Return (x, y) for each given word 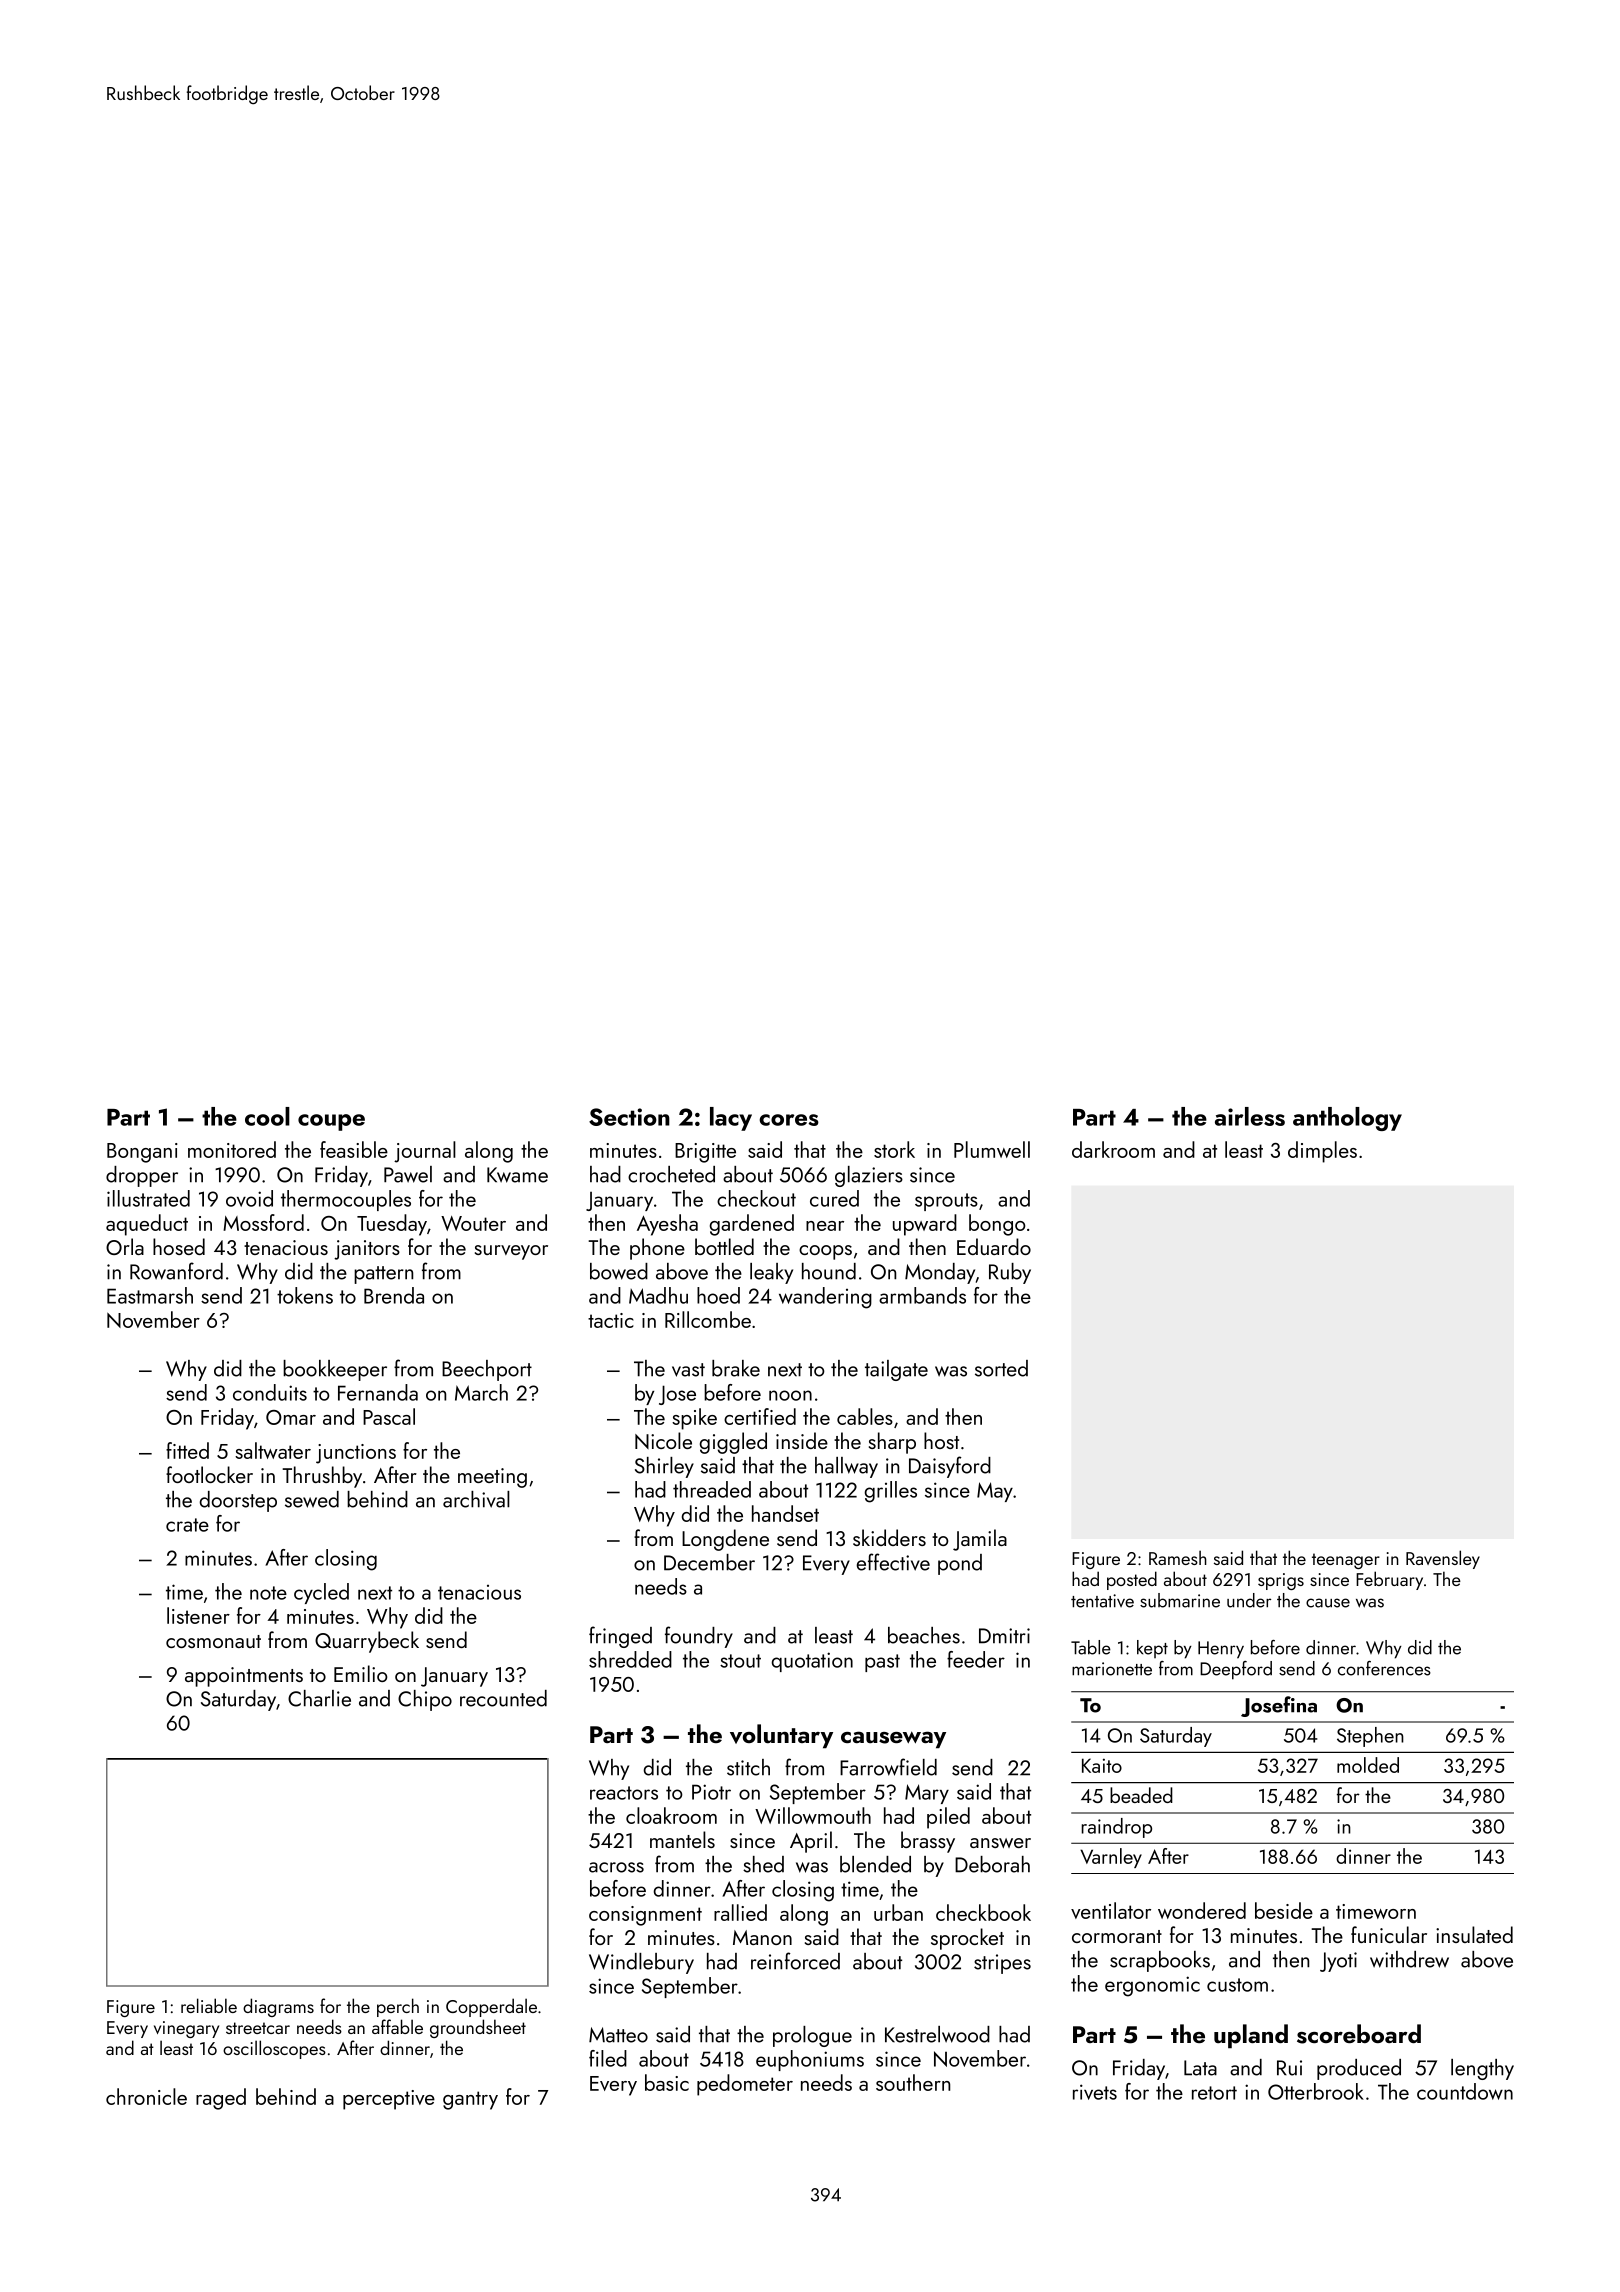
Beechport (487, 1370)
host (941, 1440)
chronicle (146, 2096)
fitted (187, 1450)
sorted (1001, 1368)
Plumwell (992, 1149)
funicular (1389, 1934)
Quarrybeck (367, 1642)
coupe (331, 1122)
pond (960, 1564)
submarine (1180, 1600)
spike (694, 1419)
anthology (1347, 1119)
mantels (682, 1839)
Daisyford (950, 1467)
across (616, 1867)
